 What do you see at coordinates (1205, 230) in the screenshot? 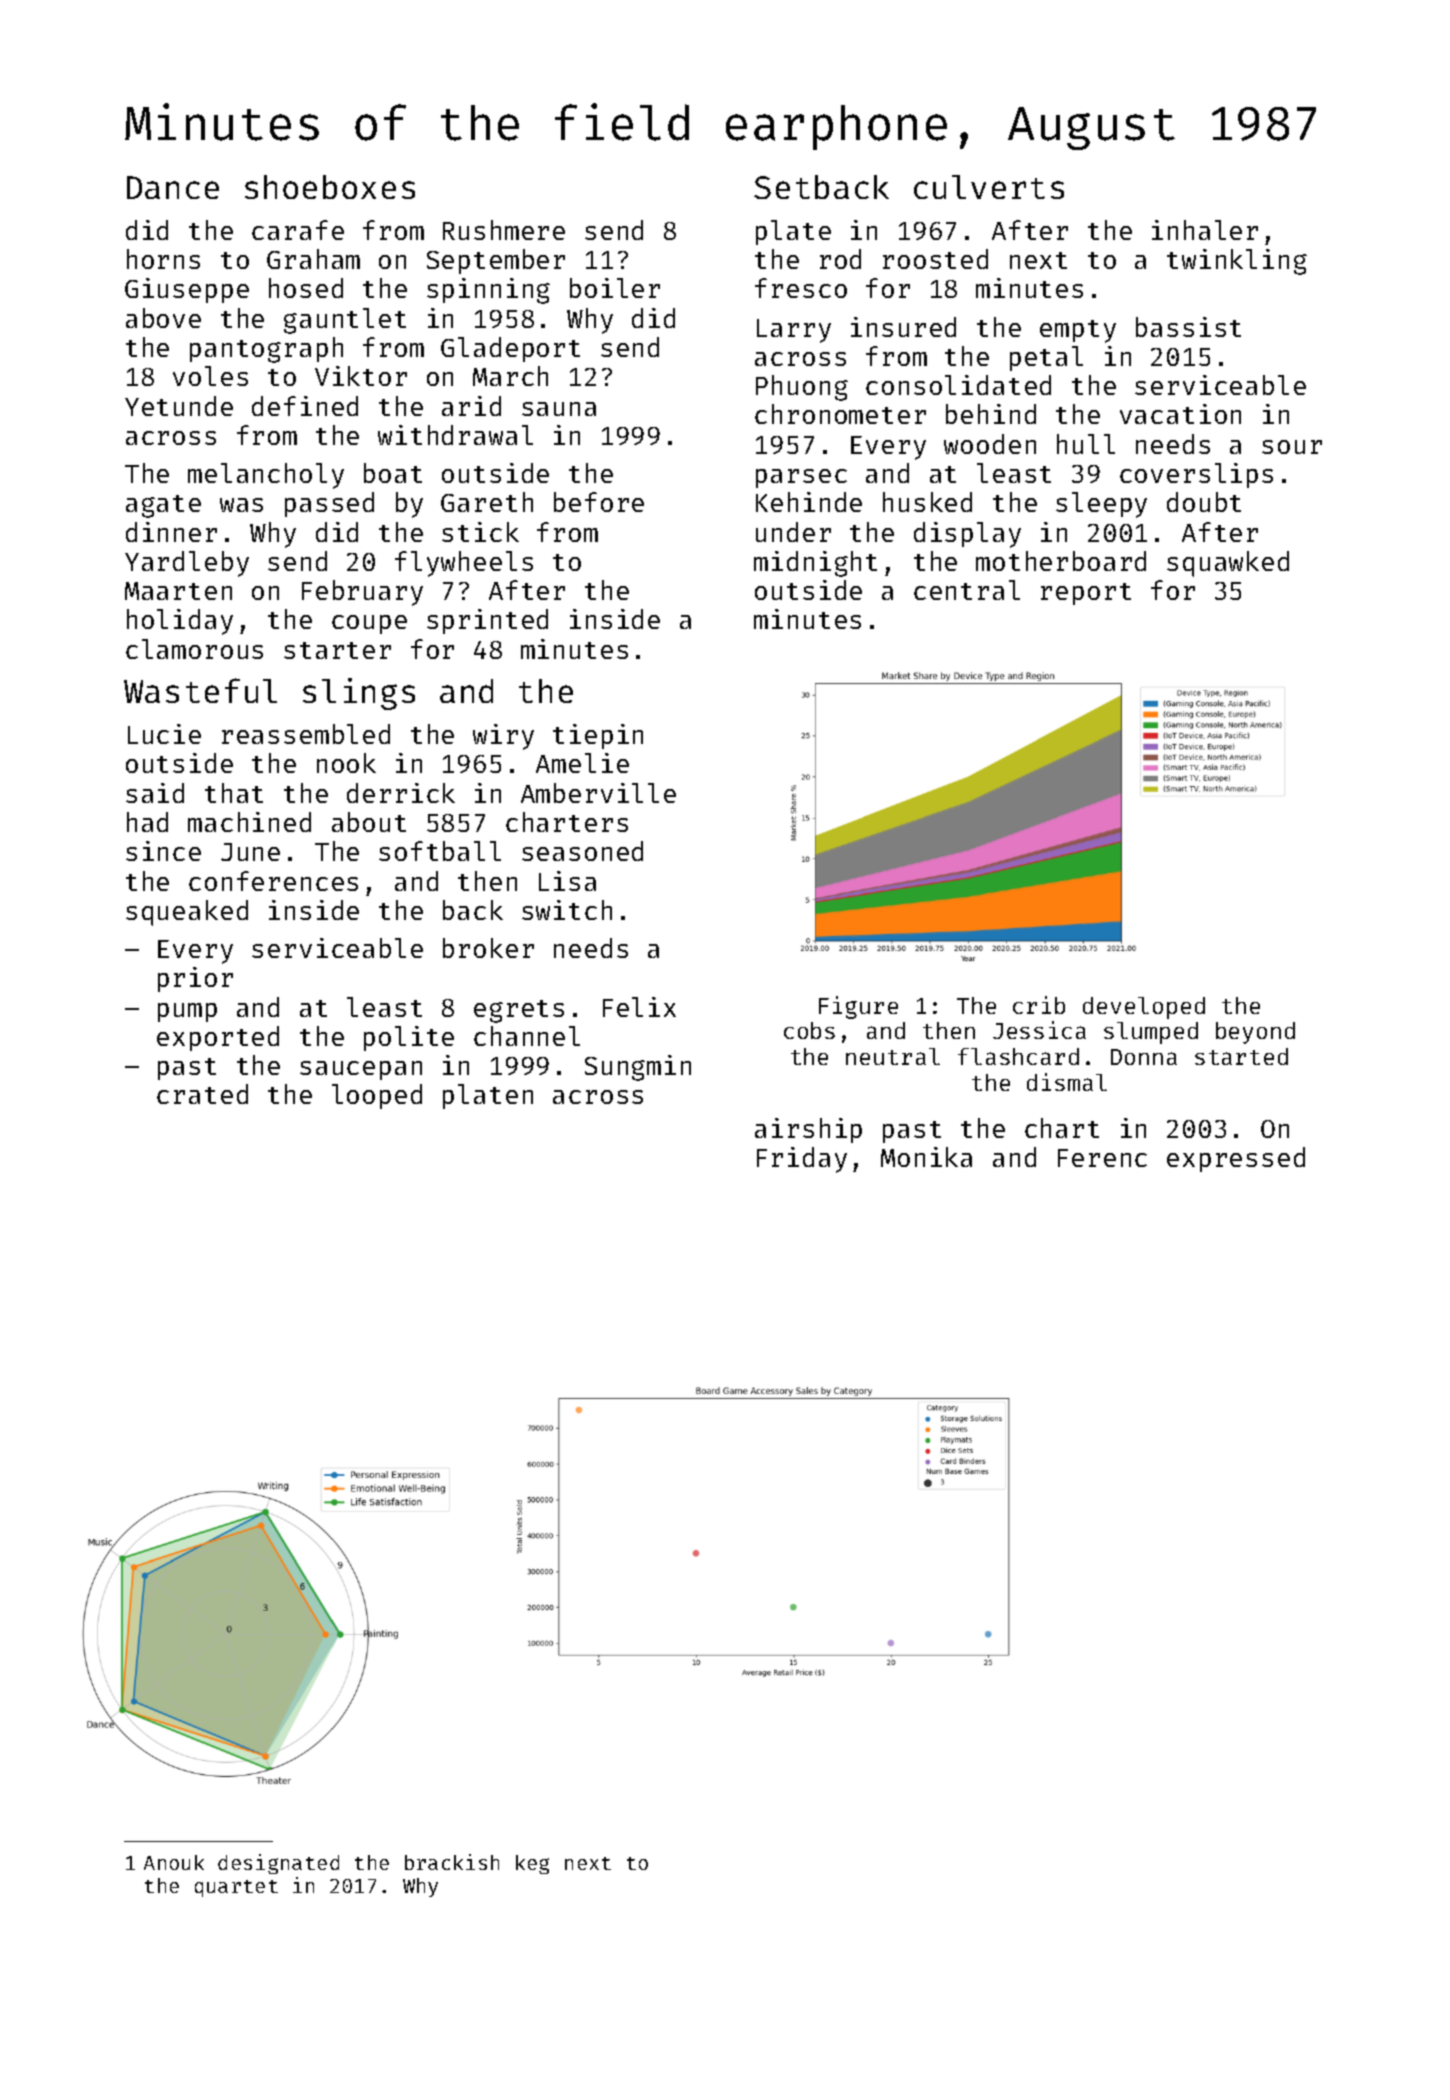
I see `inhaler` at bounding box center [1205, 230].
